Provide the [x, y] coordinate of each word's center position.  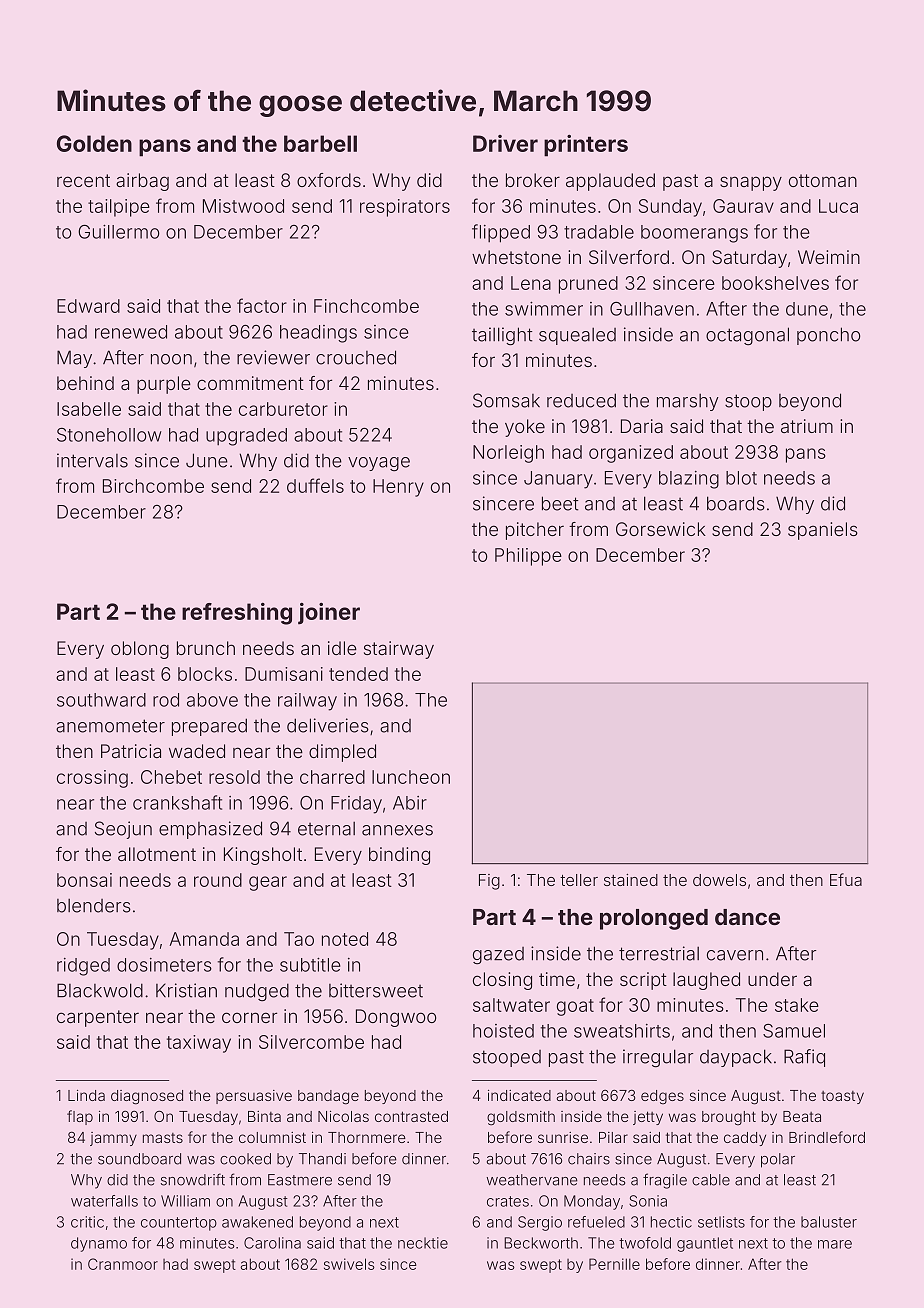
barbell [320, 143]
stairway [399, 650]
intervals [92, 460]
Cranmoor [123, 1264]
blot [741, 478]
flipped [501, 233]
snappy [751, 183]
